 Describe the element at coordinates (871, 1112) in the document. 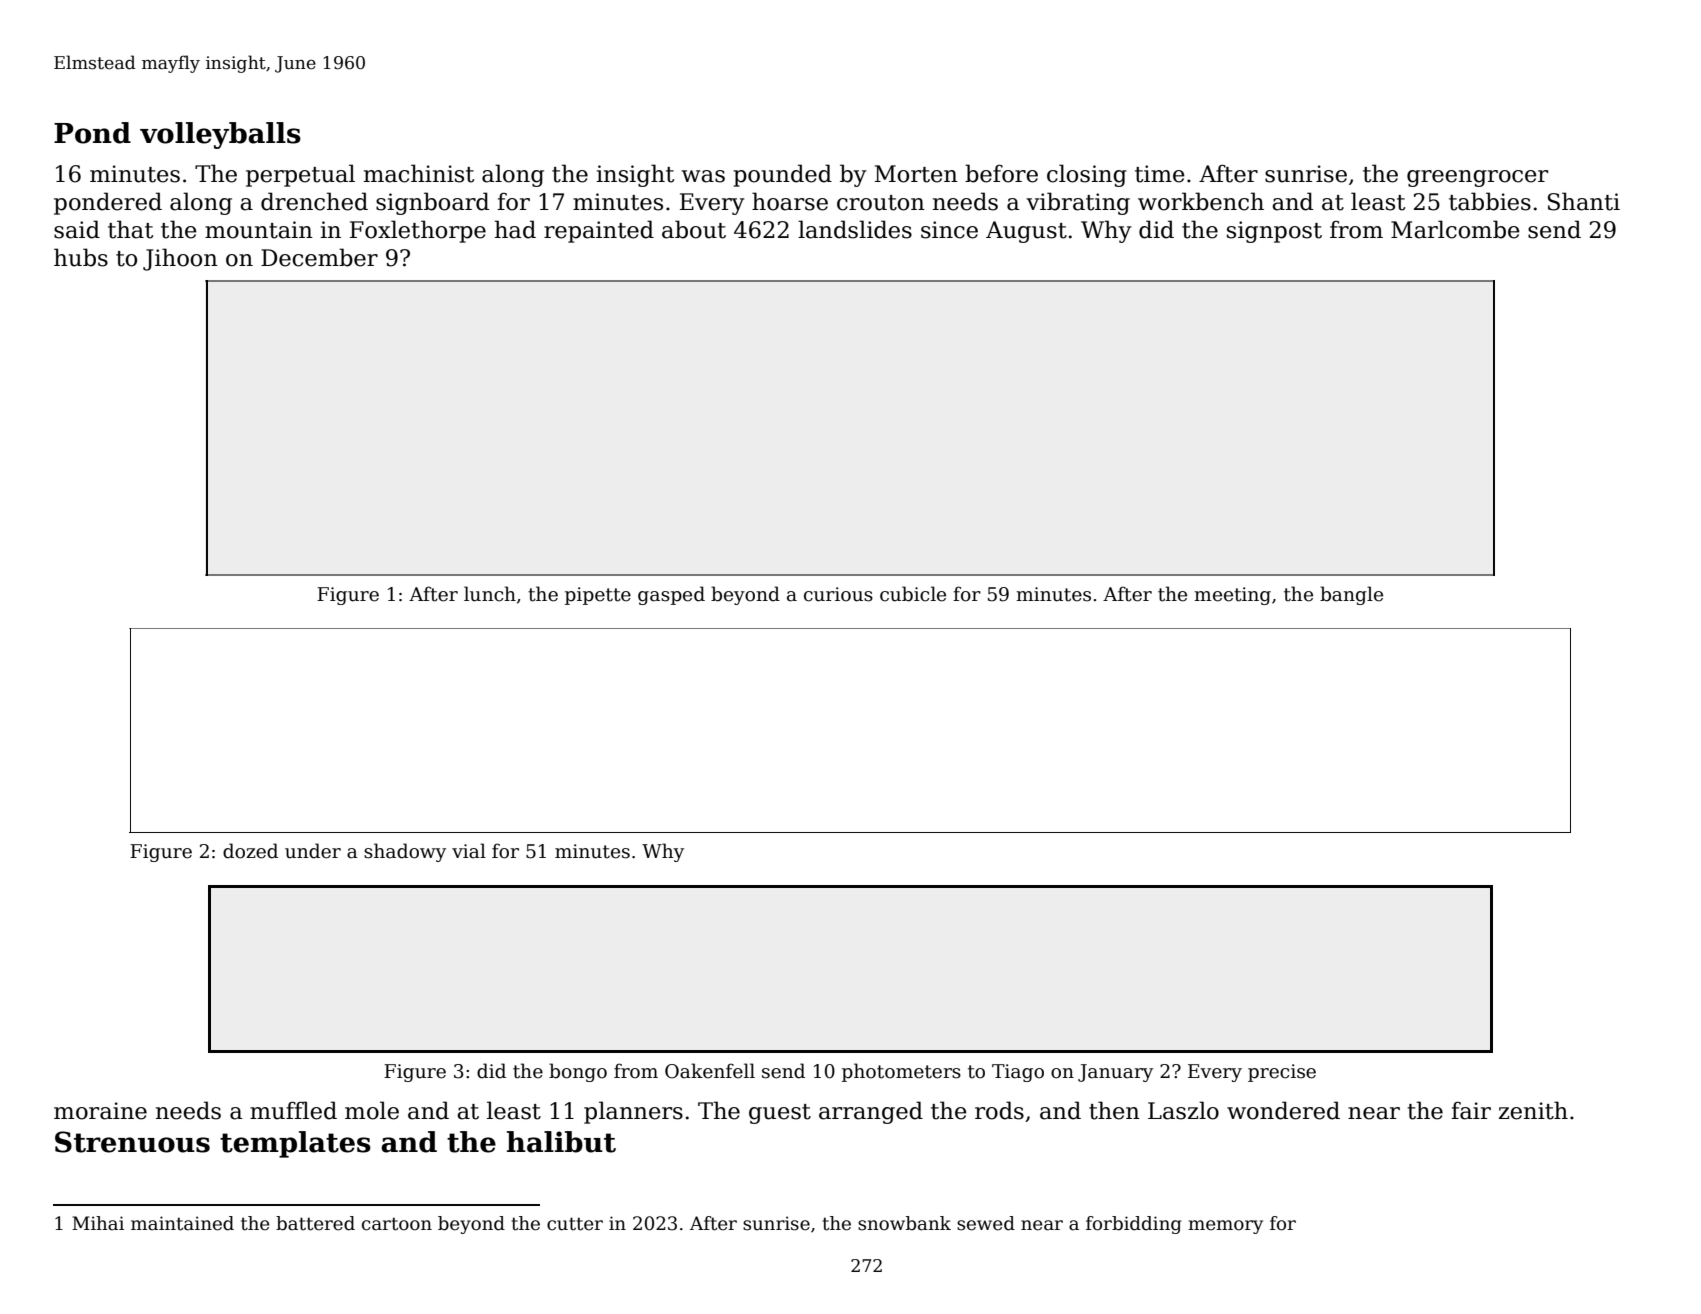

I see `arranged` at that location.
